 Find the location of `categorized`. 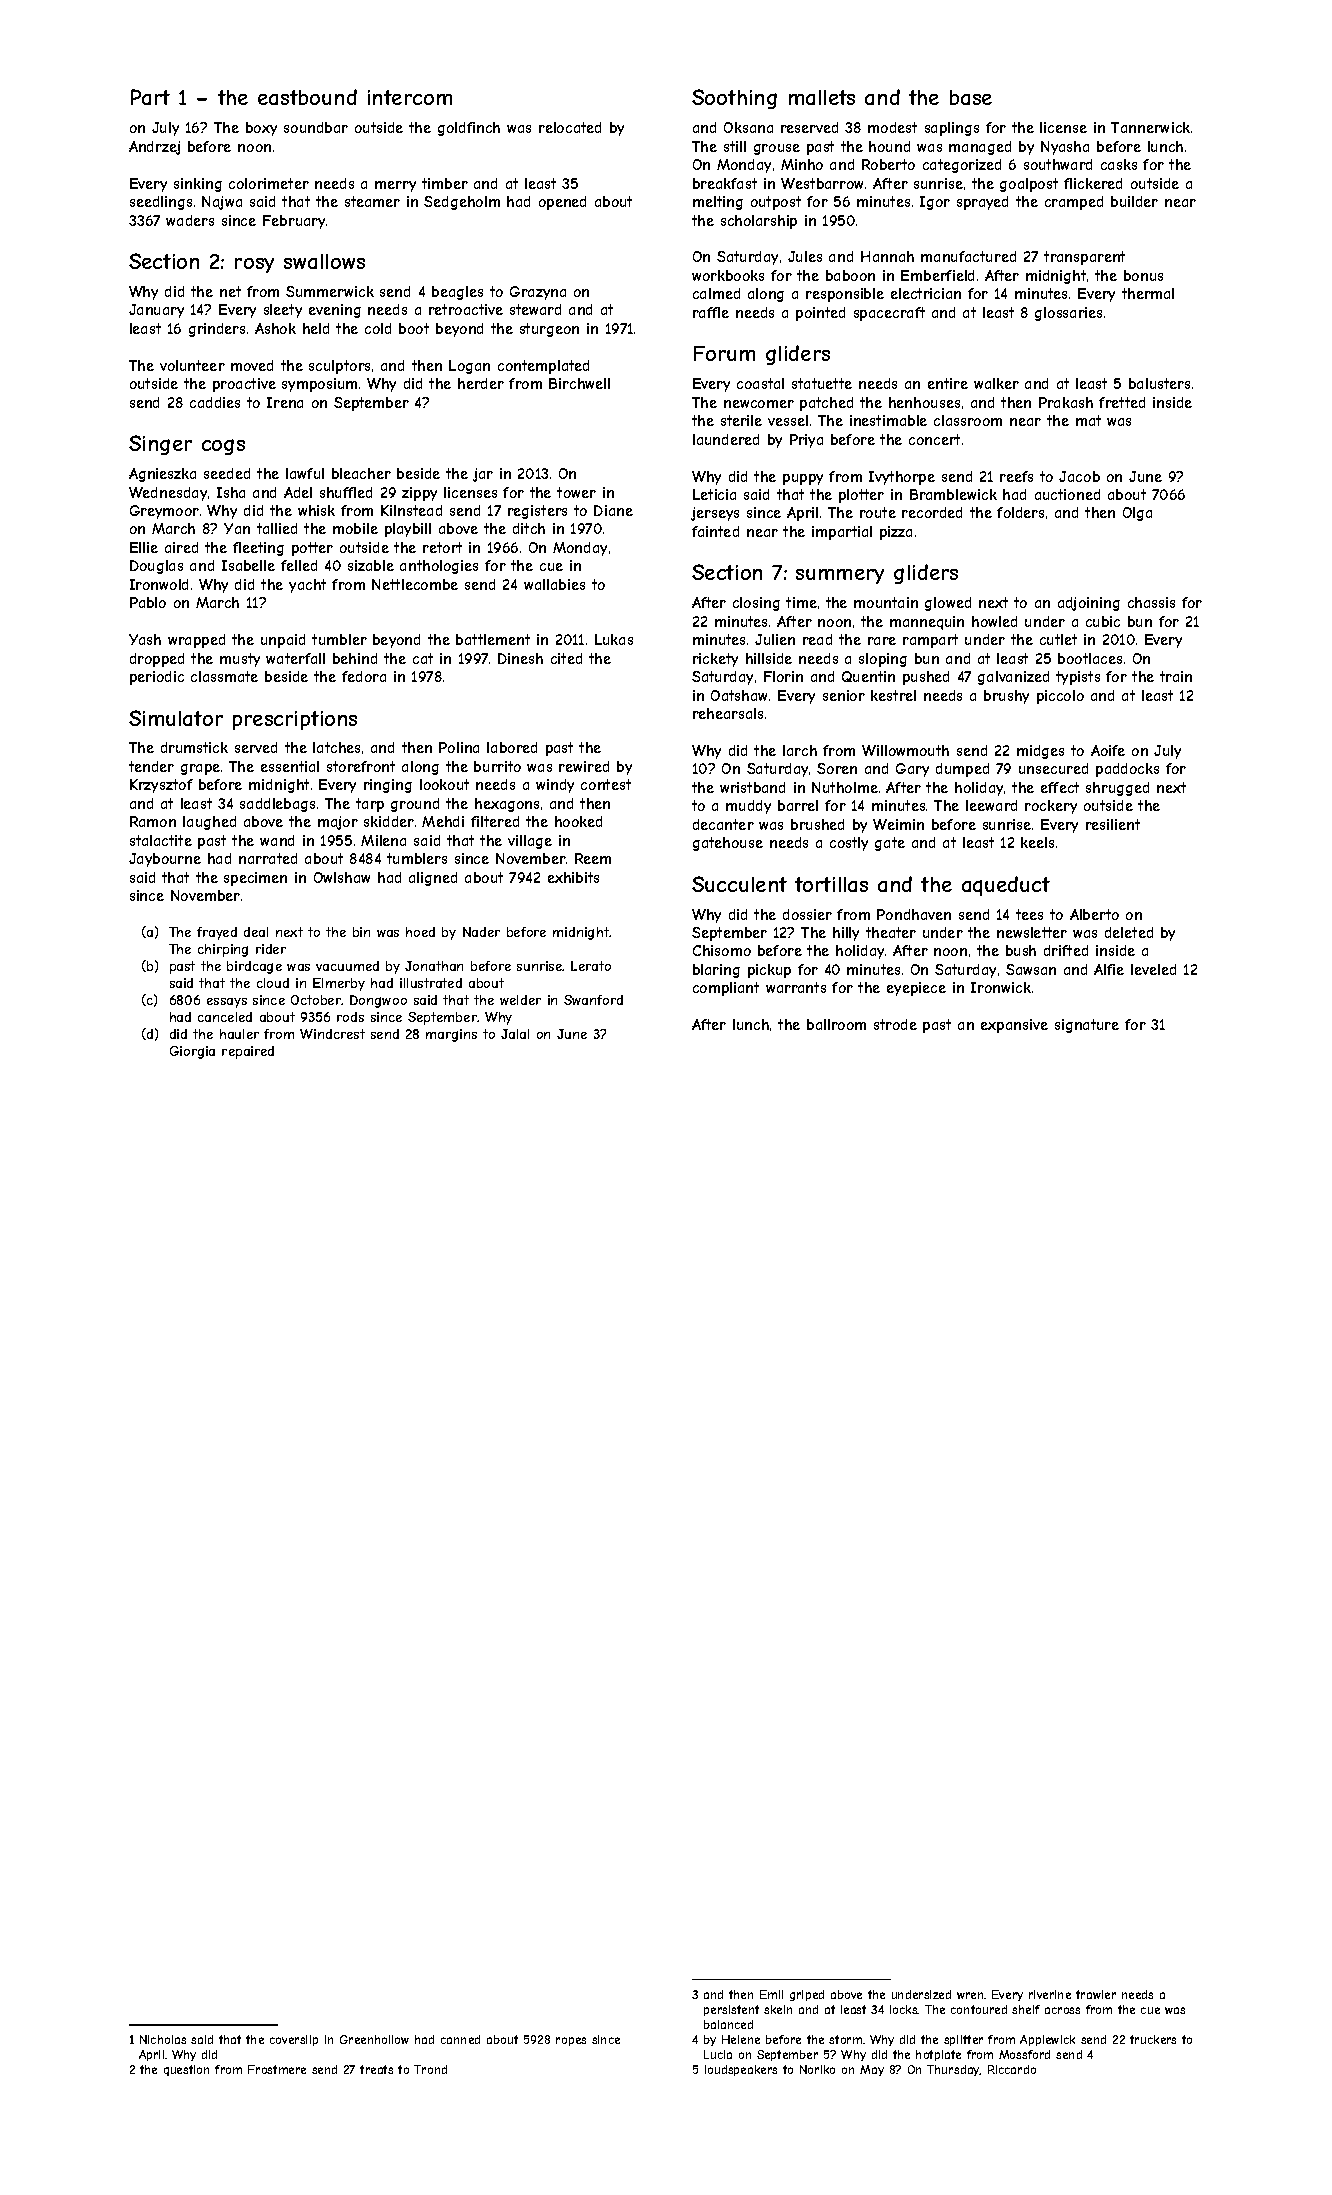

categorized is located at coordinates (962, 166).
